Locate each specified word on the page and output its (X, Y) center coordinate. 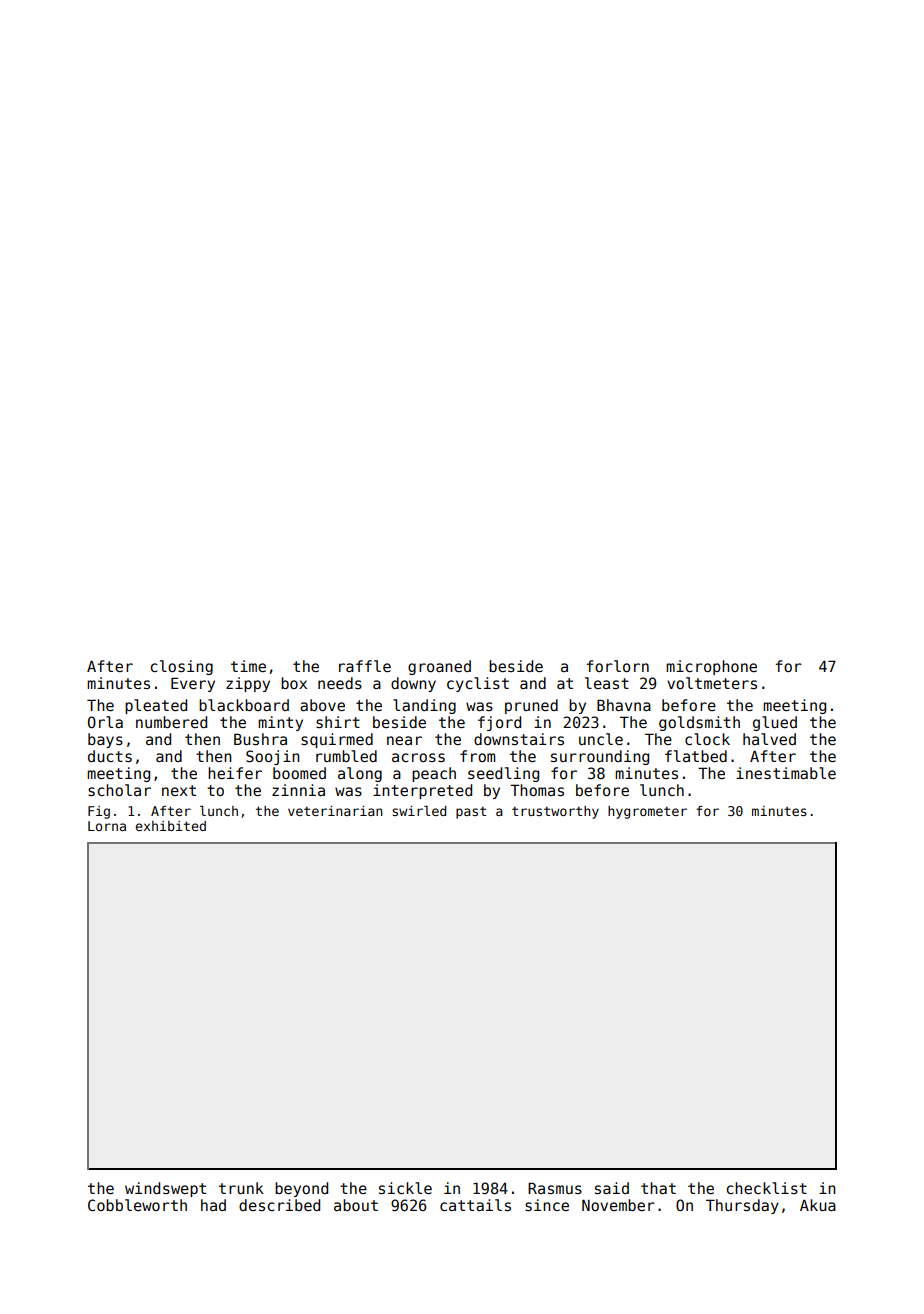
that (658, 1188)
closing (181, 667)
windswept (165, 1189)
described (279, 1205)
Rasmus (555, 1188)
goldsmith (699, 723)
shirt (338, 722)
